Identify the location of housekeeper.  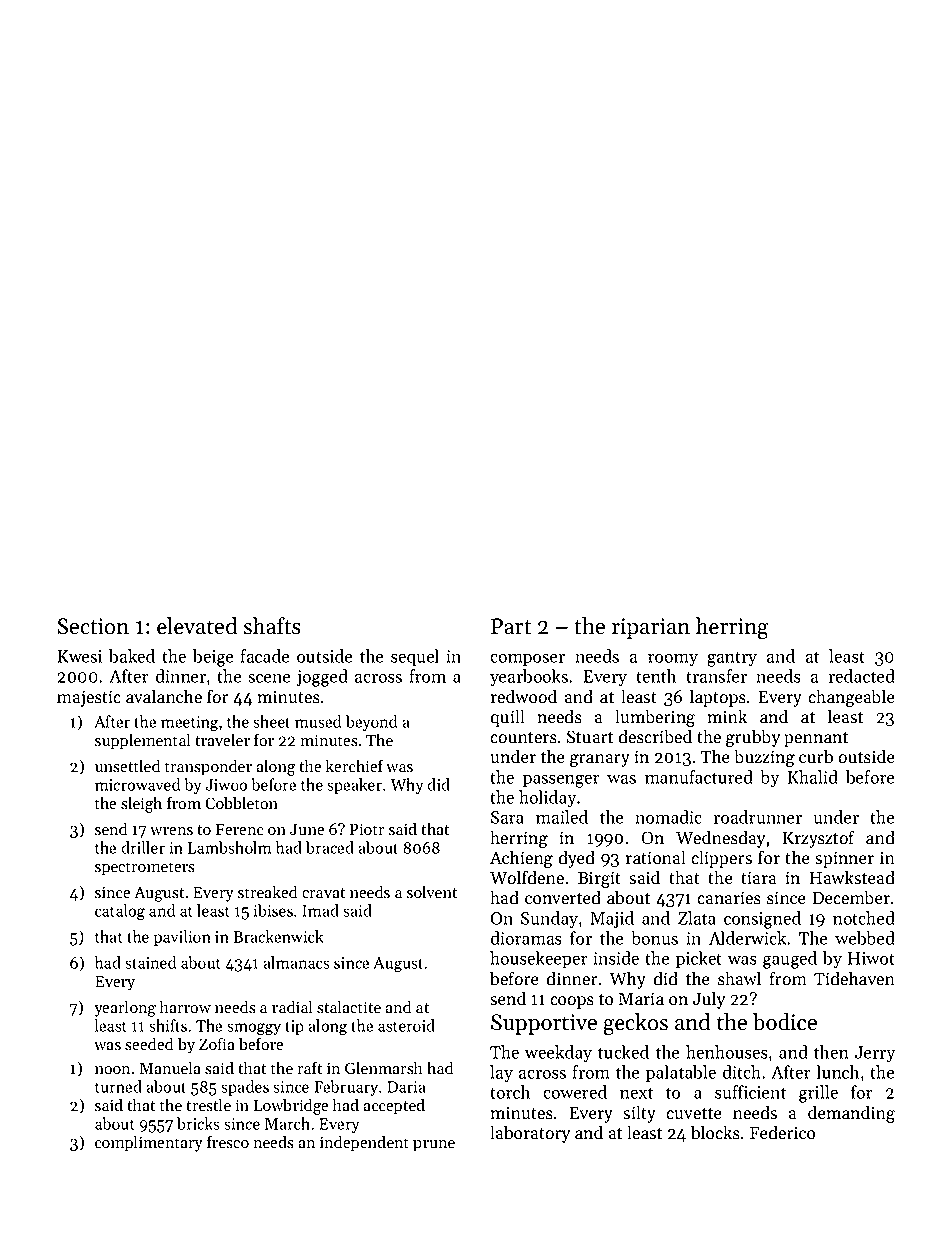
(539, 959).
